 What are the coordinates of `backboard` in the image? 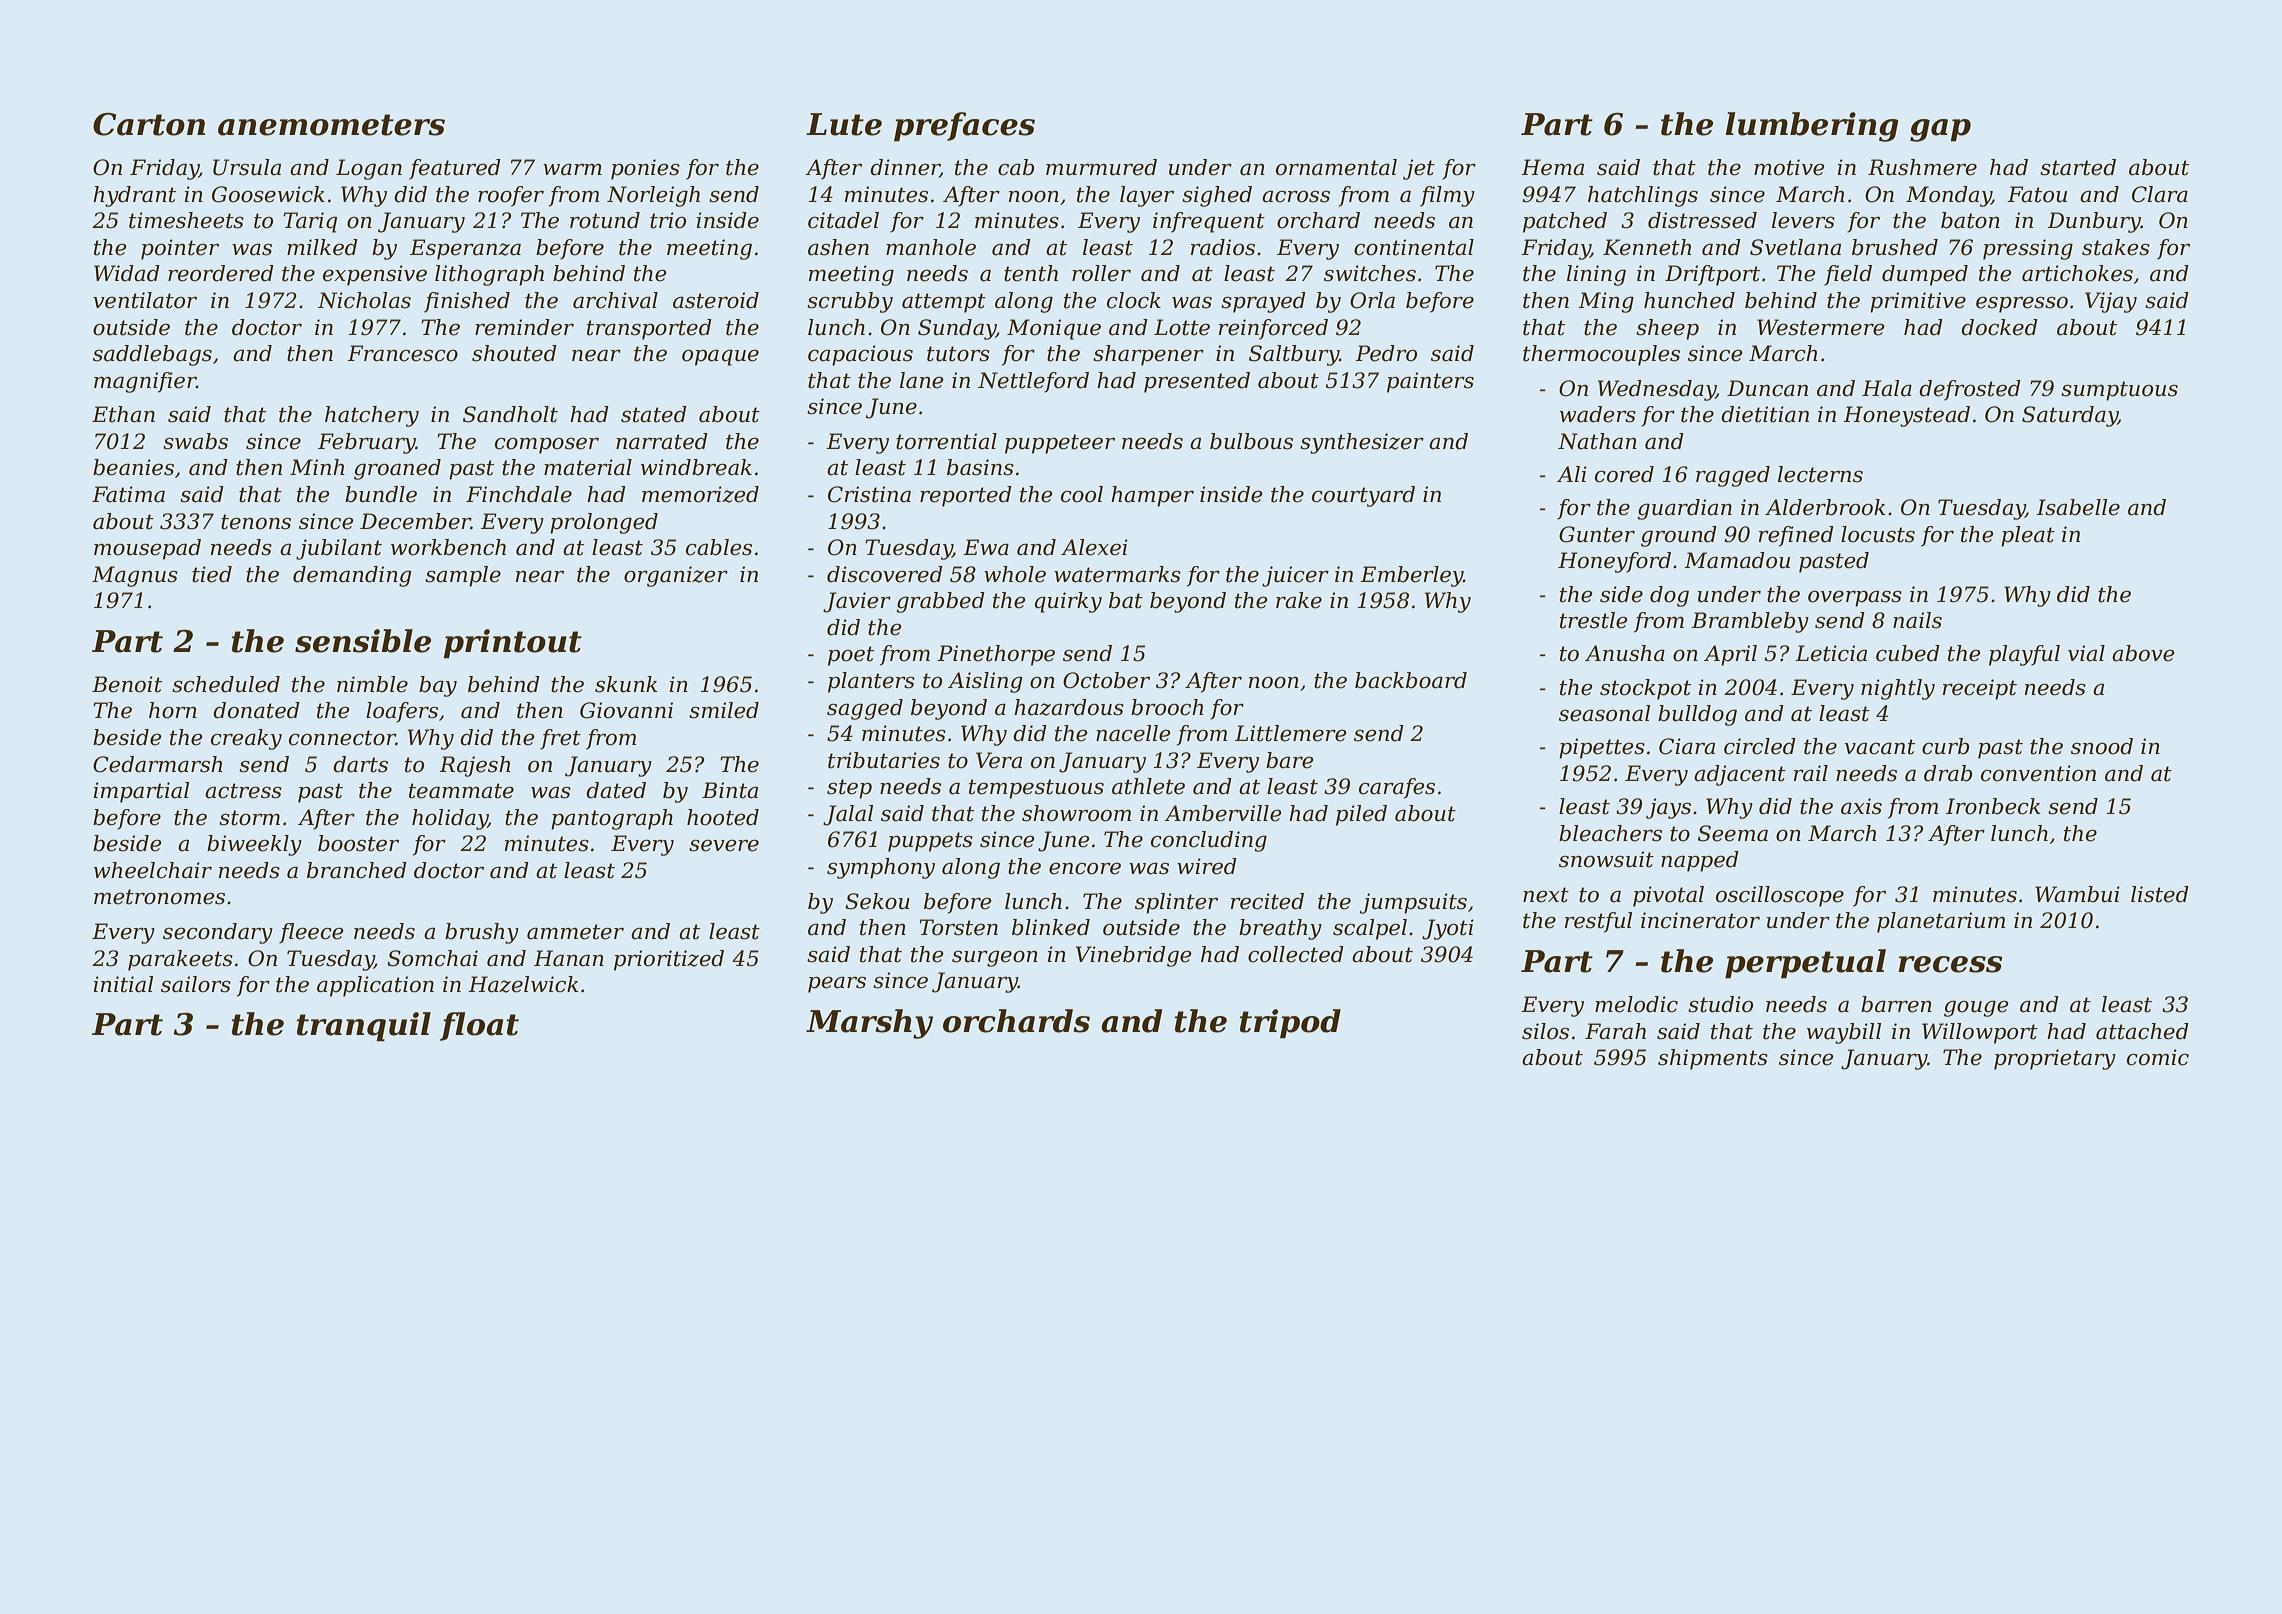 It's located at (1411, 680).
